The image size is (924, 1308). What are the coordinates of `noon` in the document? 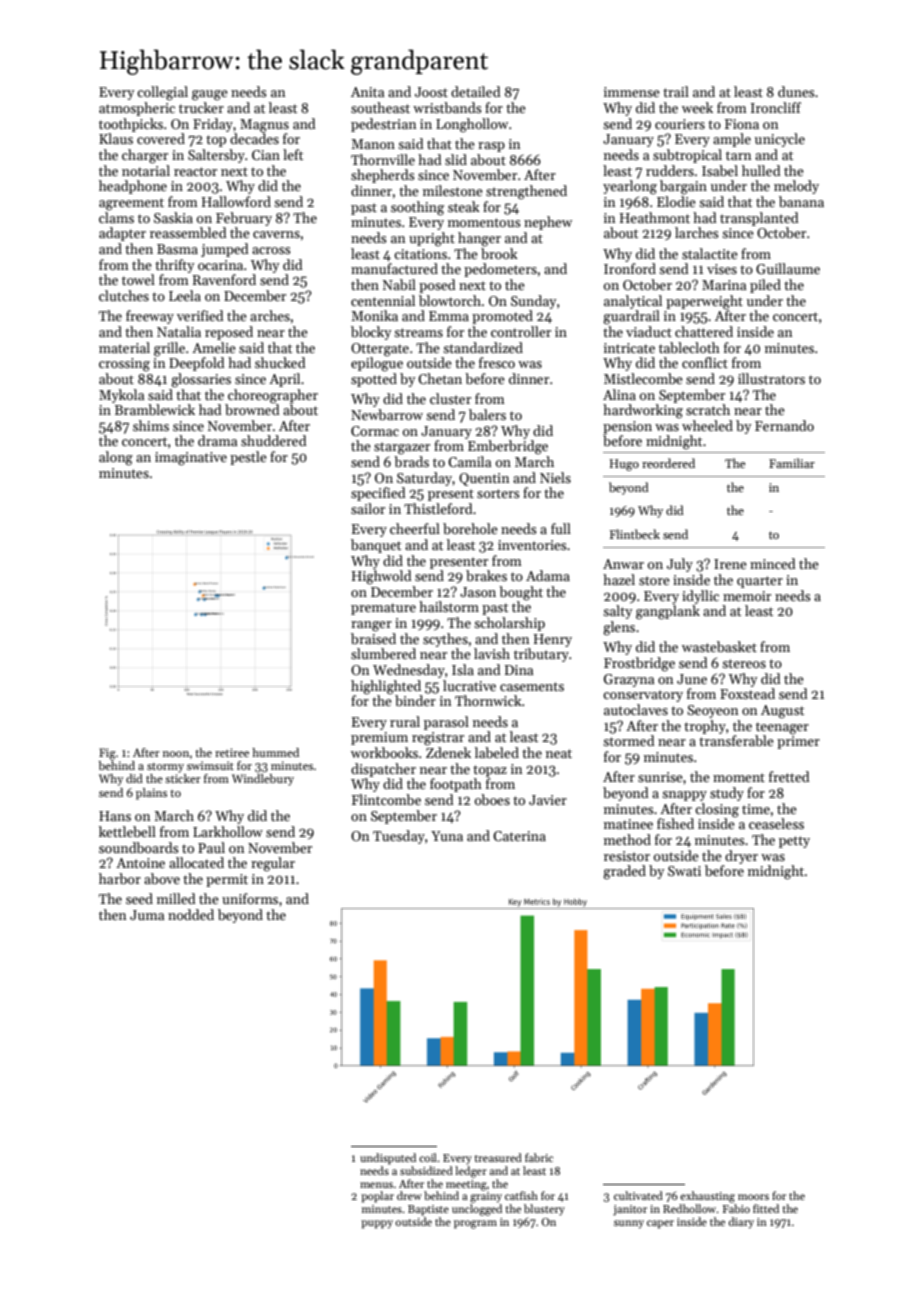 It's located at (176, 754).
